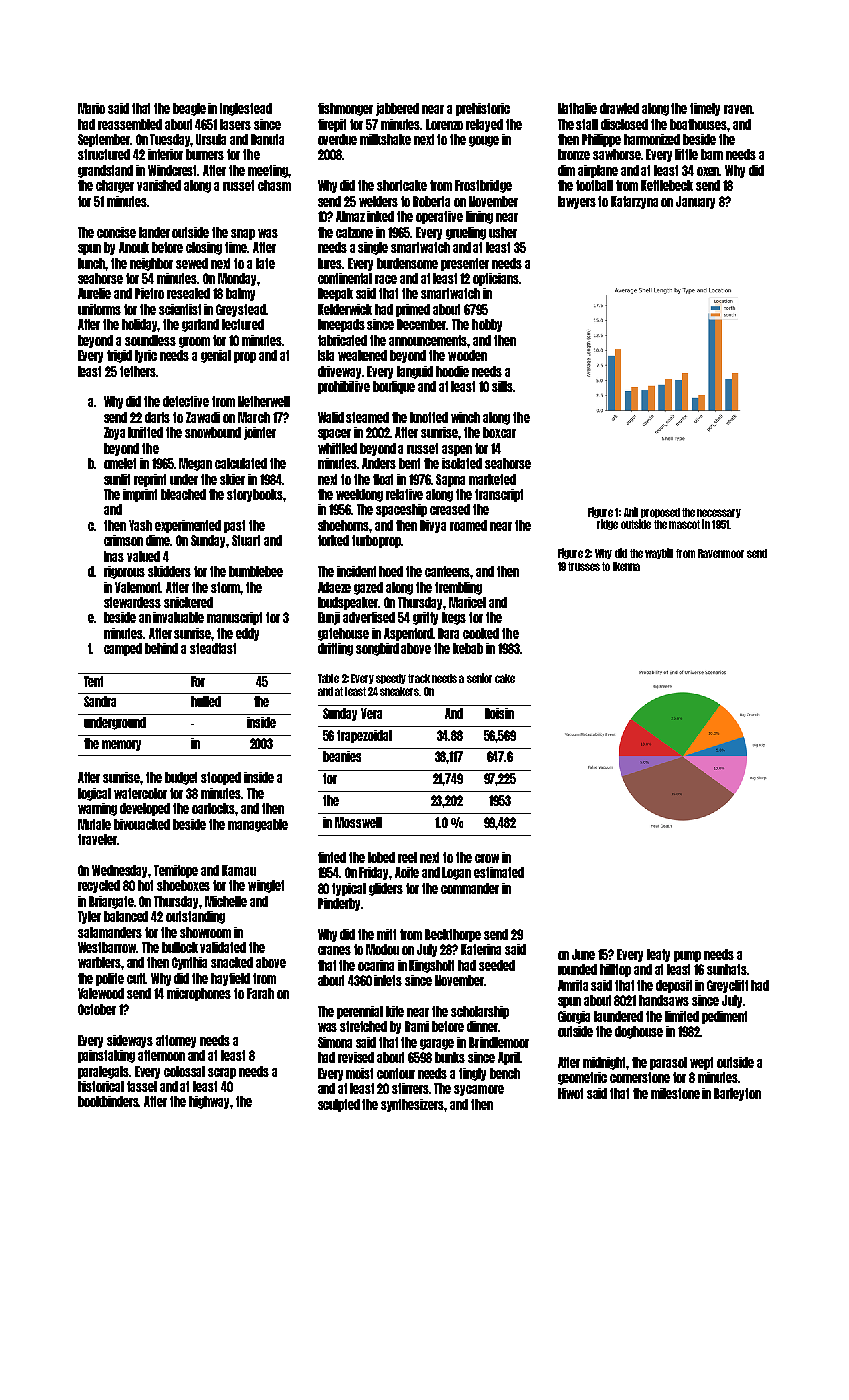 This screenshot has height=1400, width=849. What do you see at coordinates (91, 108) in the screenshot?
I see `Mario` at bounding box center [91, 108].
